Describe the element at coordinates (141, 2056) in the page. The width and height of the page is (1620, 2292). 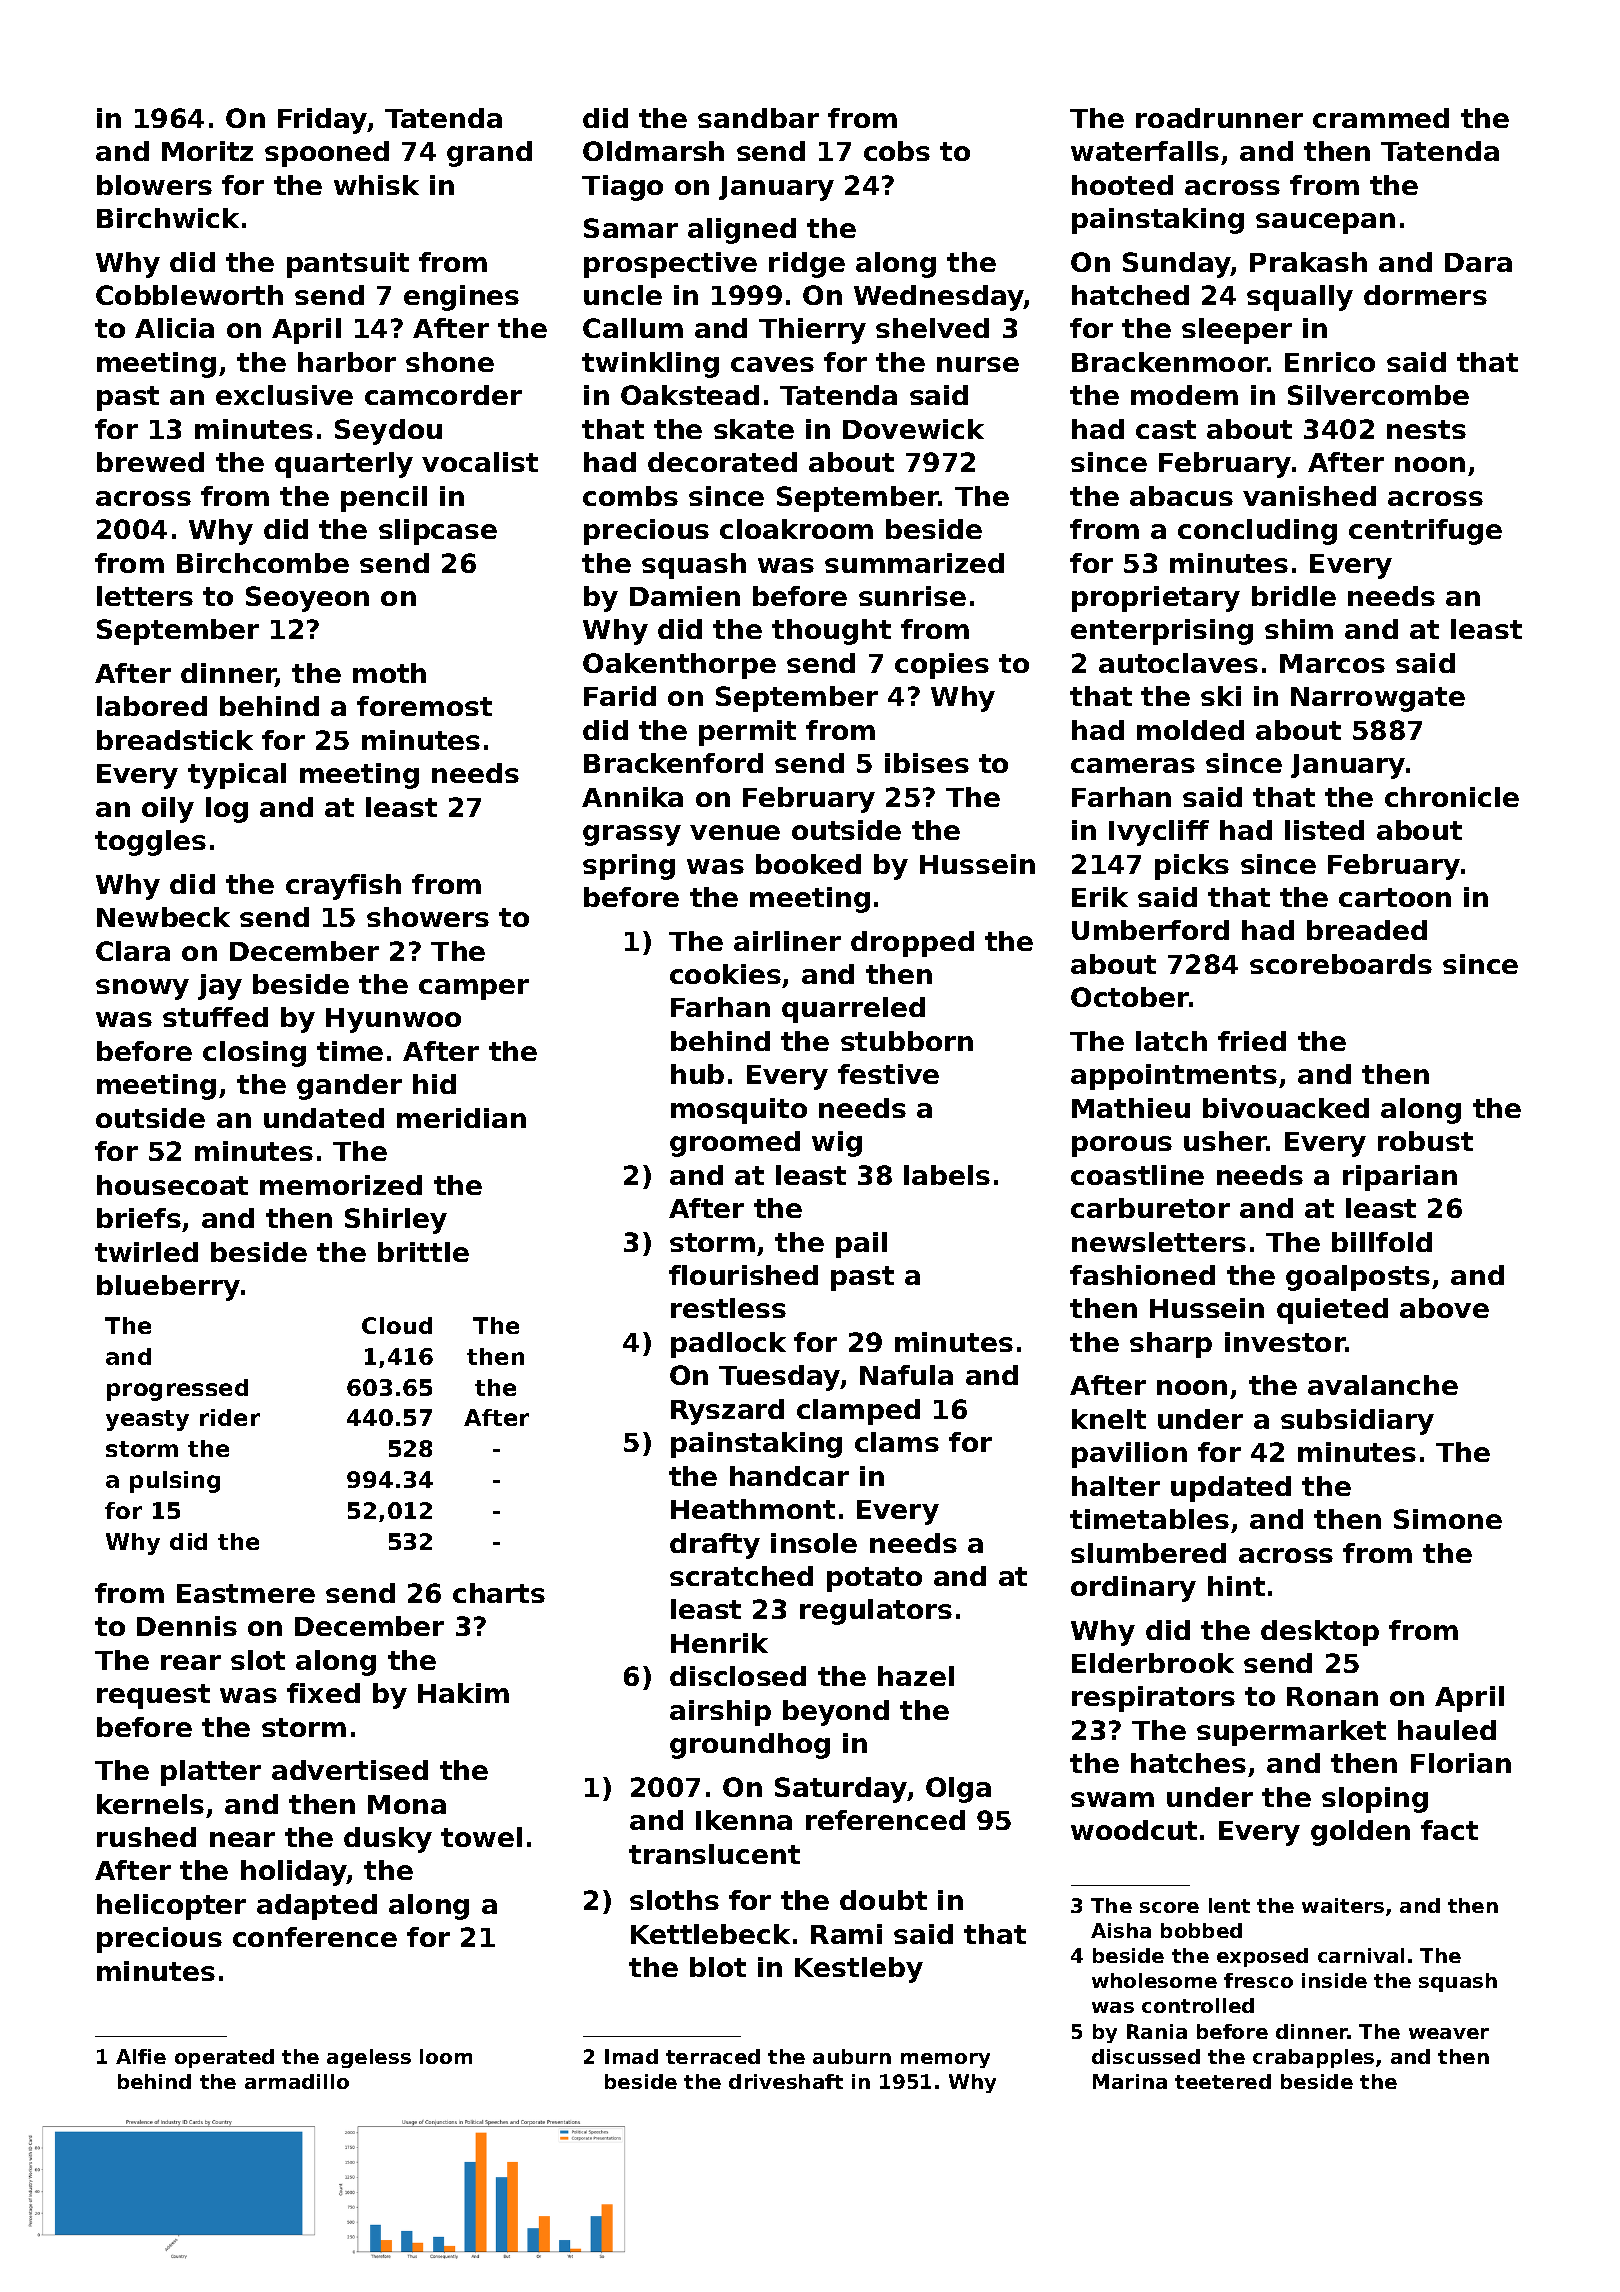
I see `Alfie` at that location.
